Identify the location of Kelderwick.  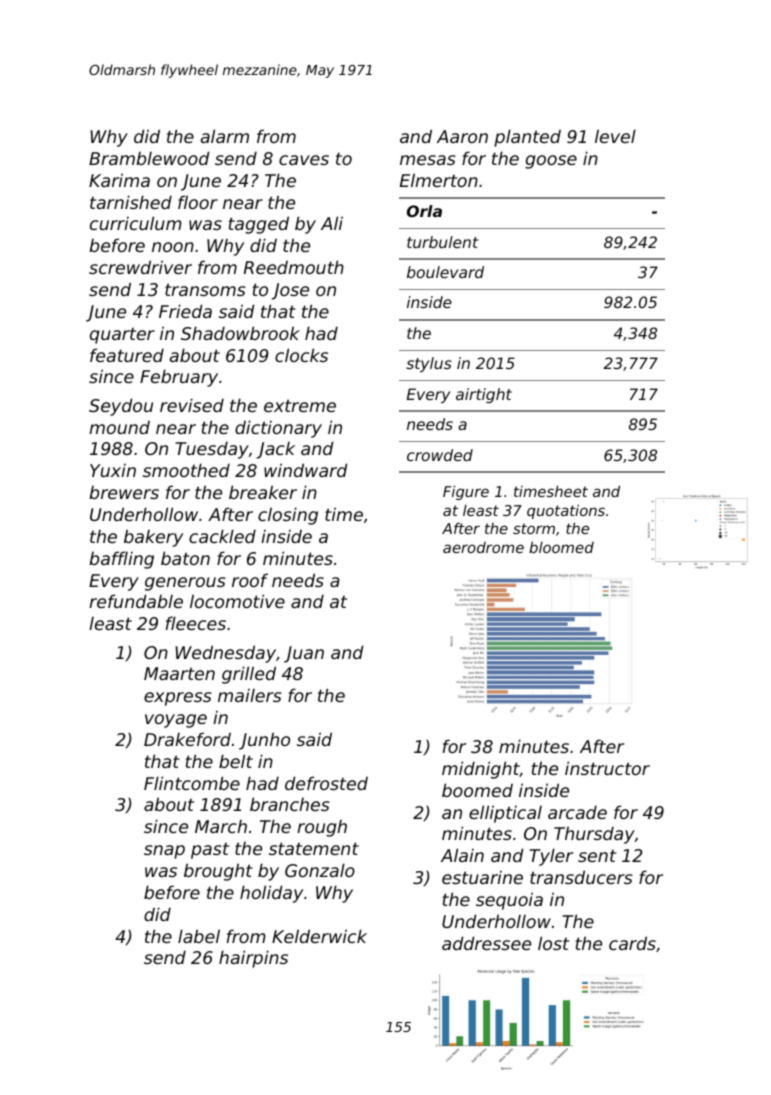
(319, 936).
